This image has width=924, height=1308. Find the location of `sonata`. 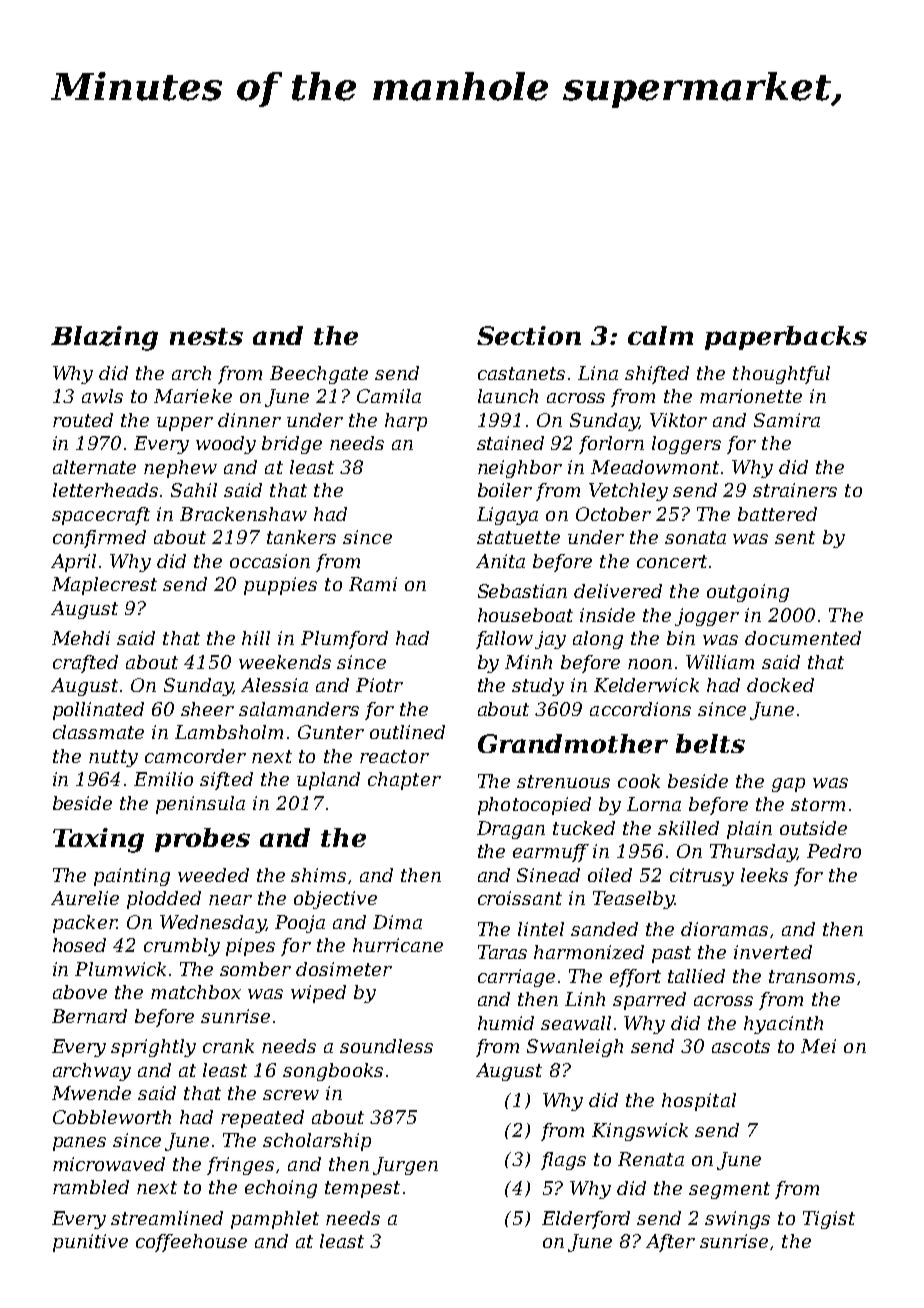

sonata is located at coordinates (695, 537).
